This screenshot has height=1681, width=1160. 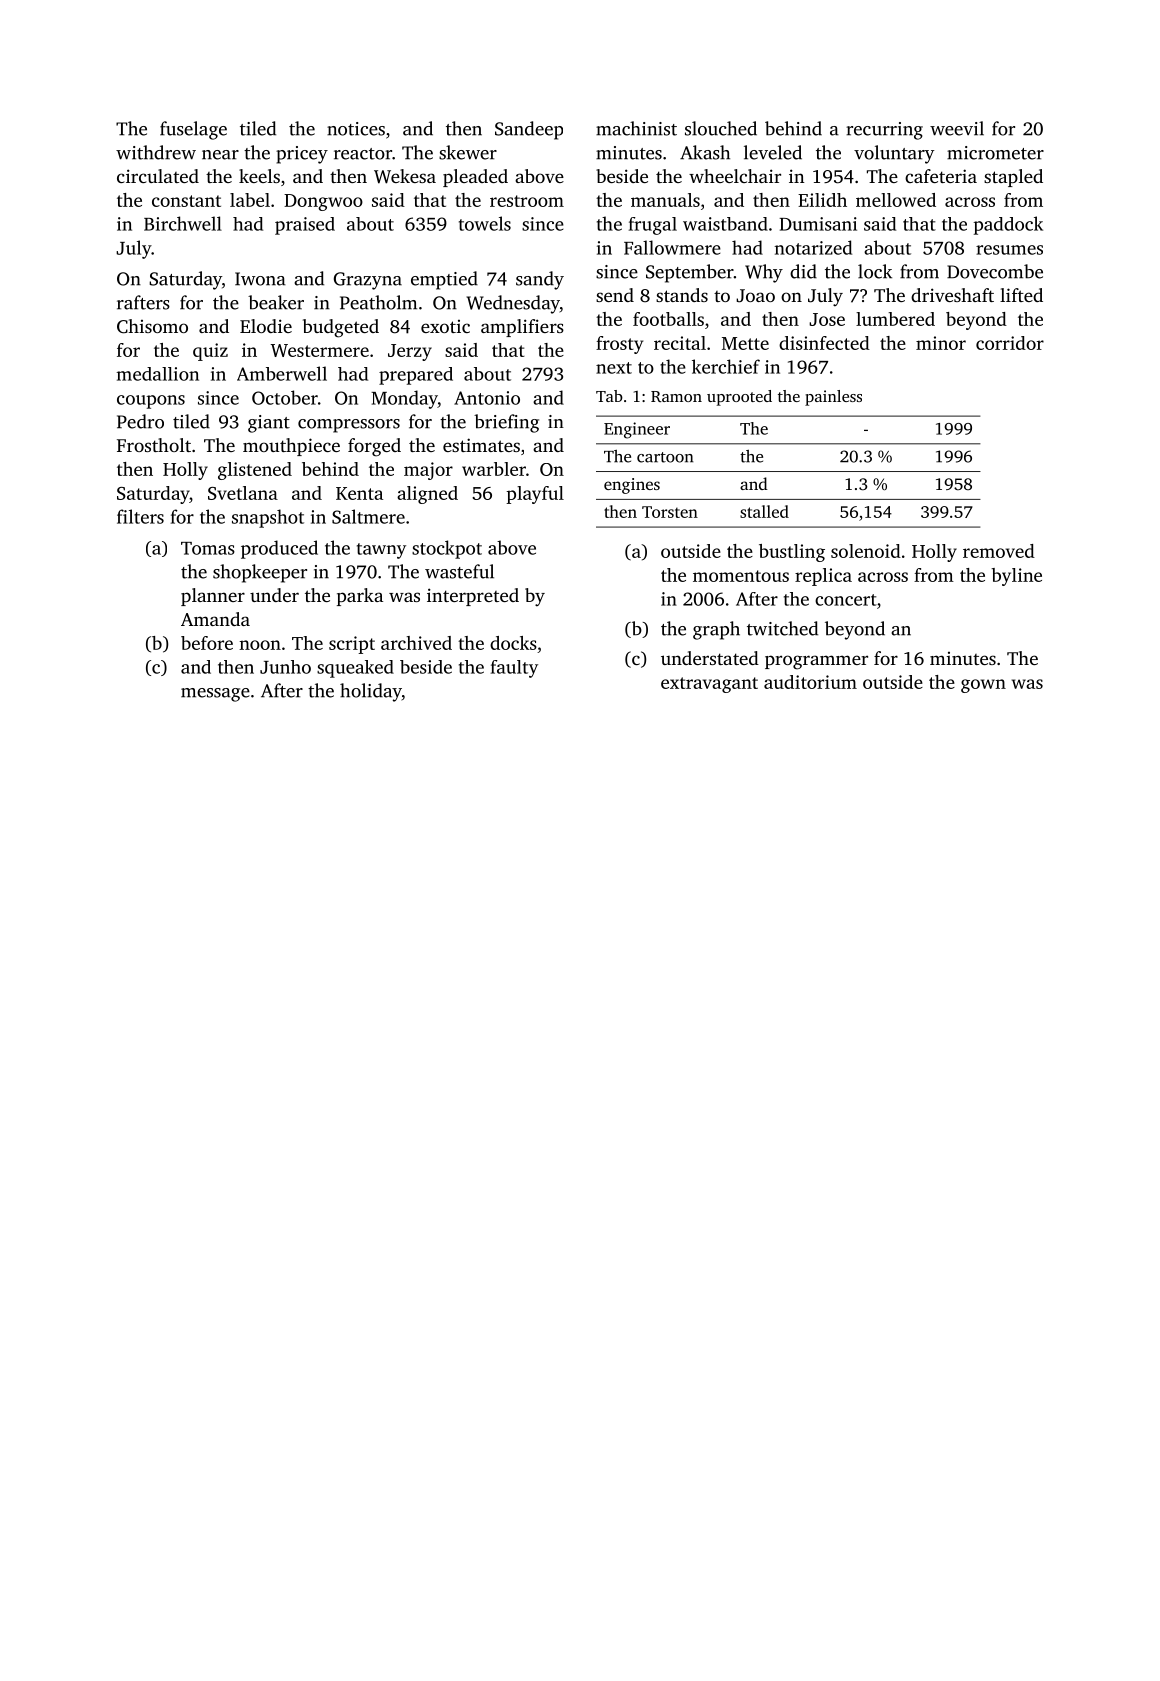 What do you see at coordinates (833, 398) in the screenshot?
I see `painless` at bounding box center [833, 398].
